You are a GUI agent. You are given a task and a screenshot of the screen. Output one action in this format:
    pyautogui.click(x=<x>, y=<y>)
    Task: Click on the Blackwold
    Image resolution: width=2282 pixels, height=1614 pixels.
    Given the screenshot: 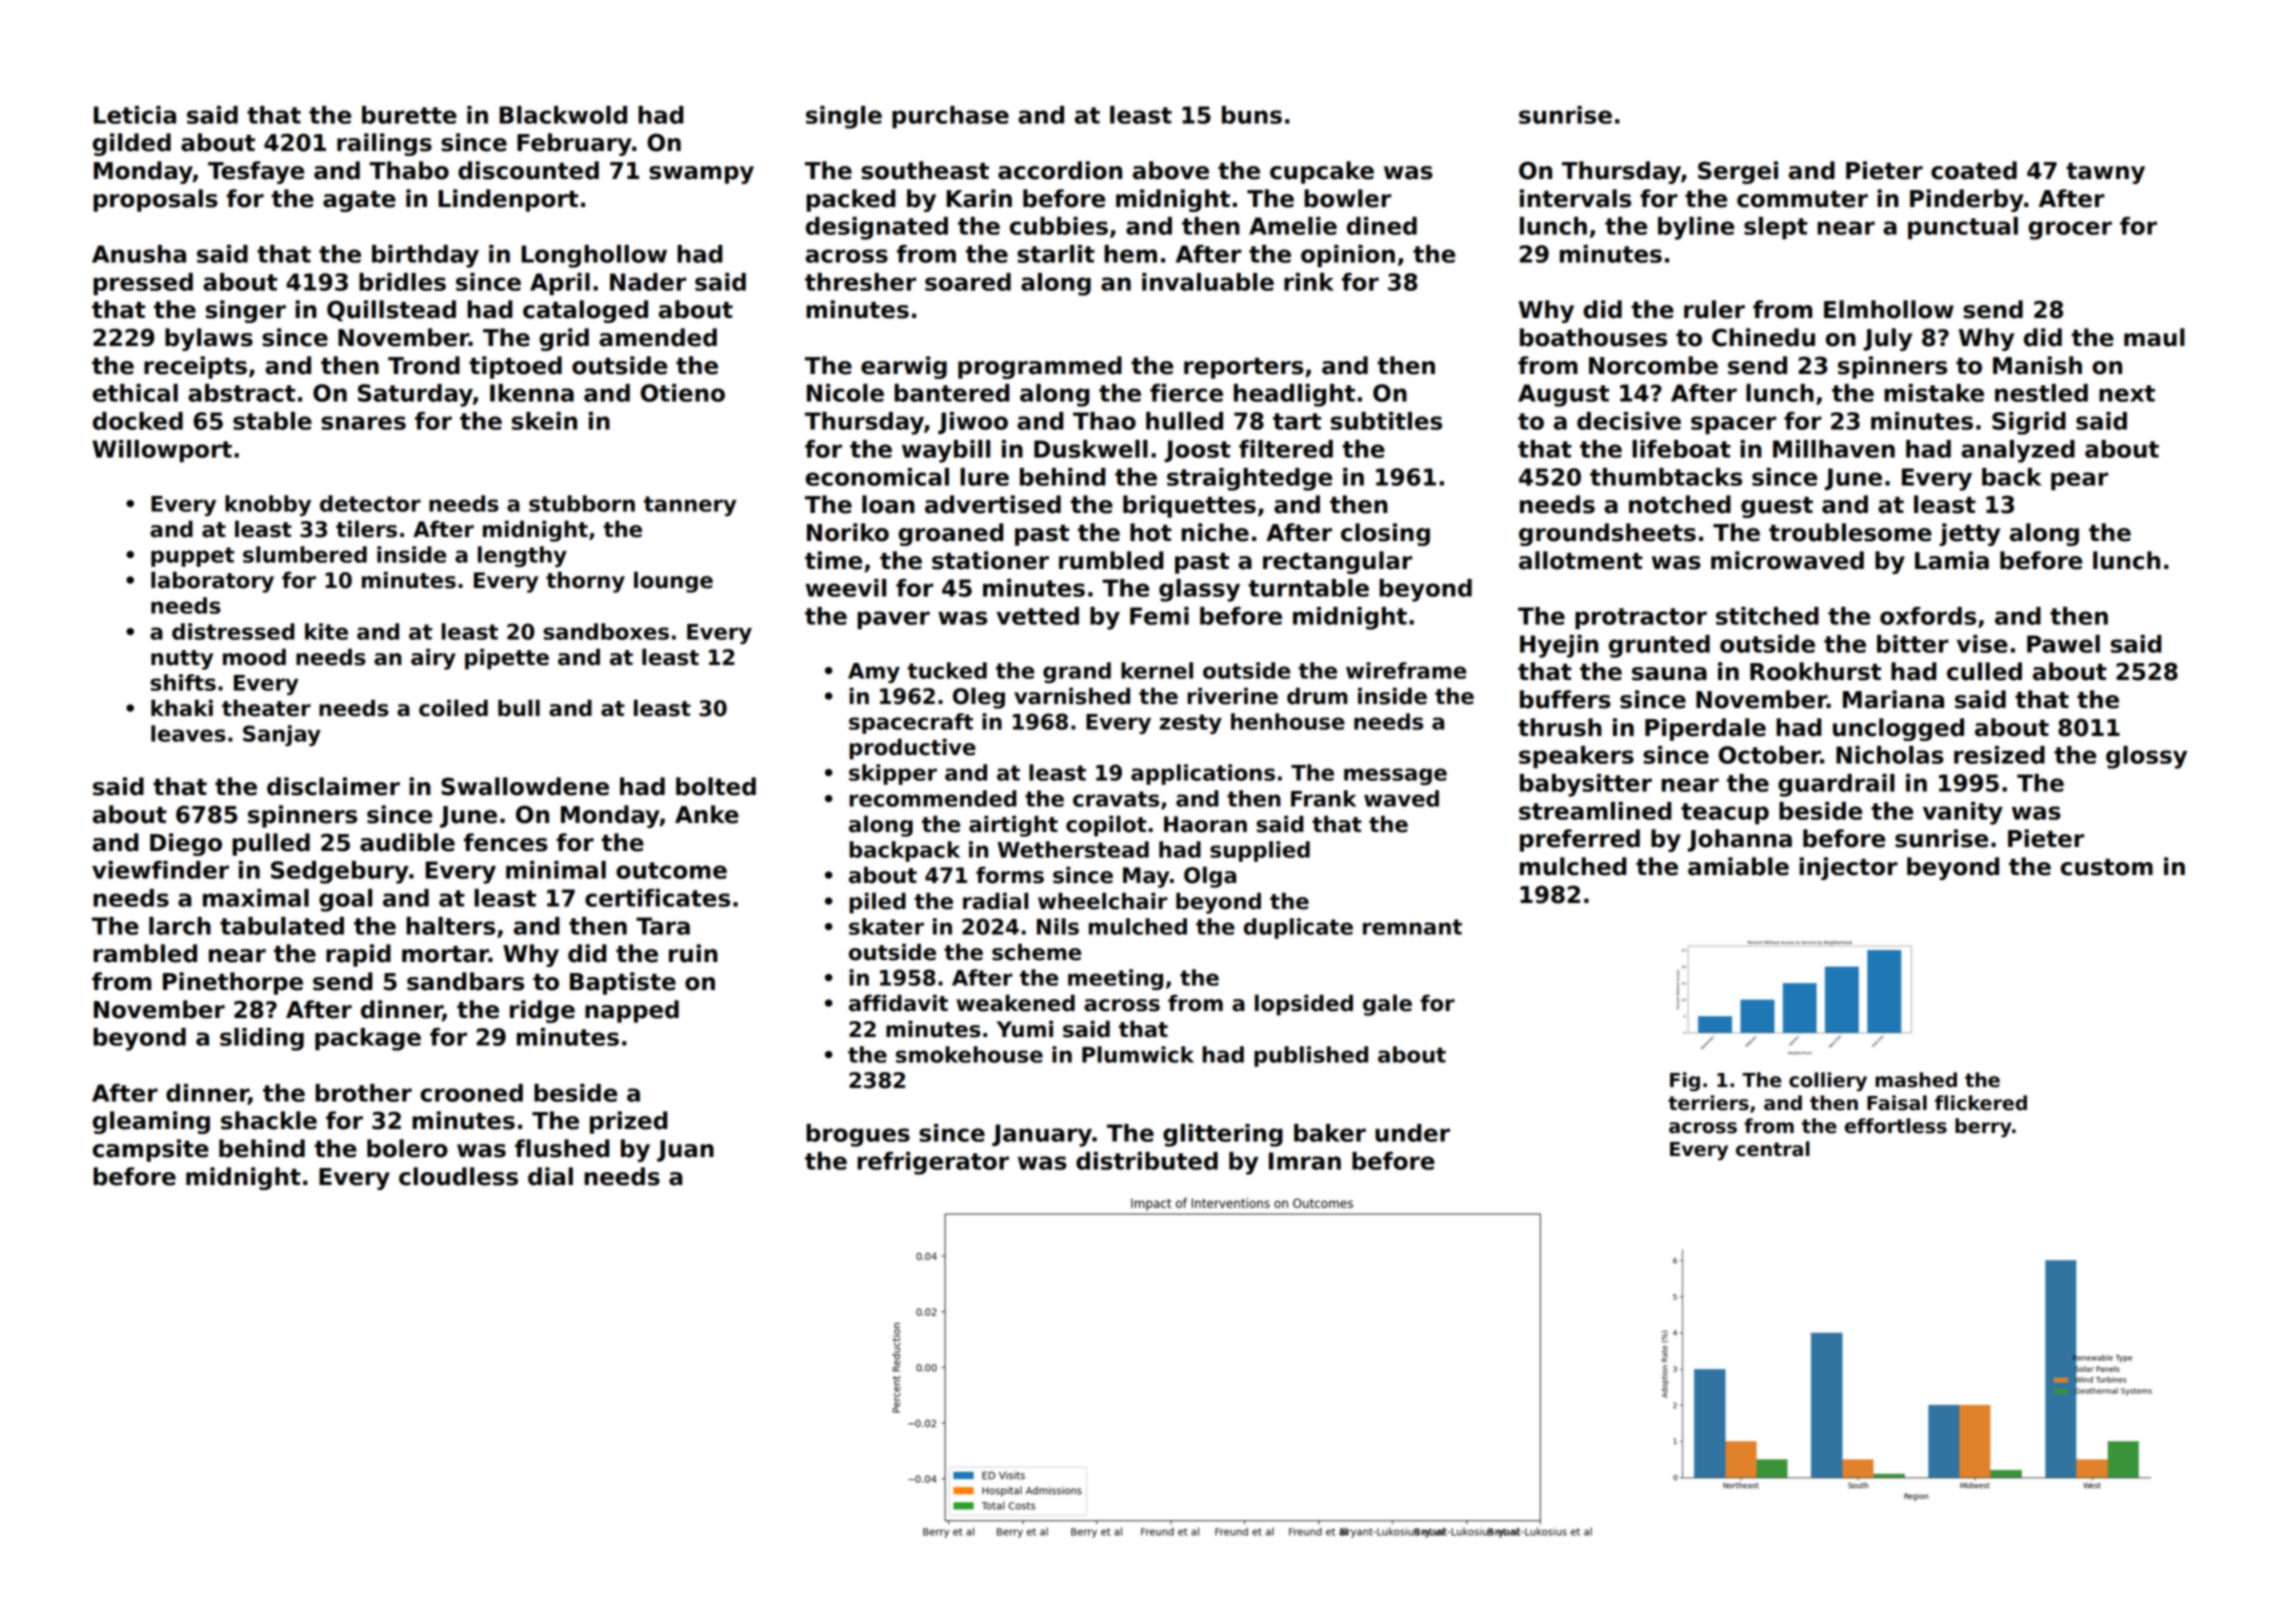 What is the action you would take?
    pyautogui.click(x=563, y=115)
